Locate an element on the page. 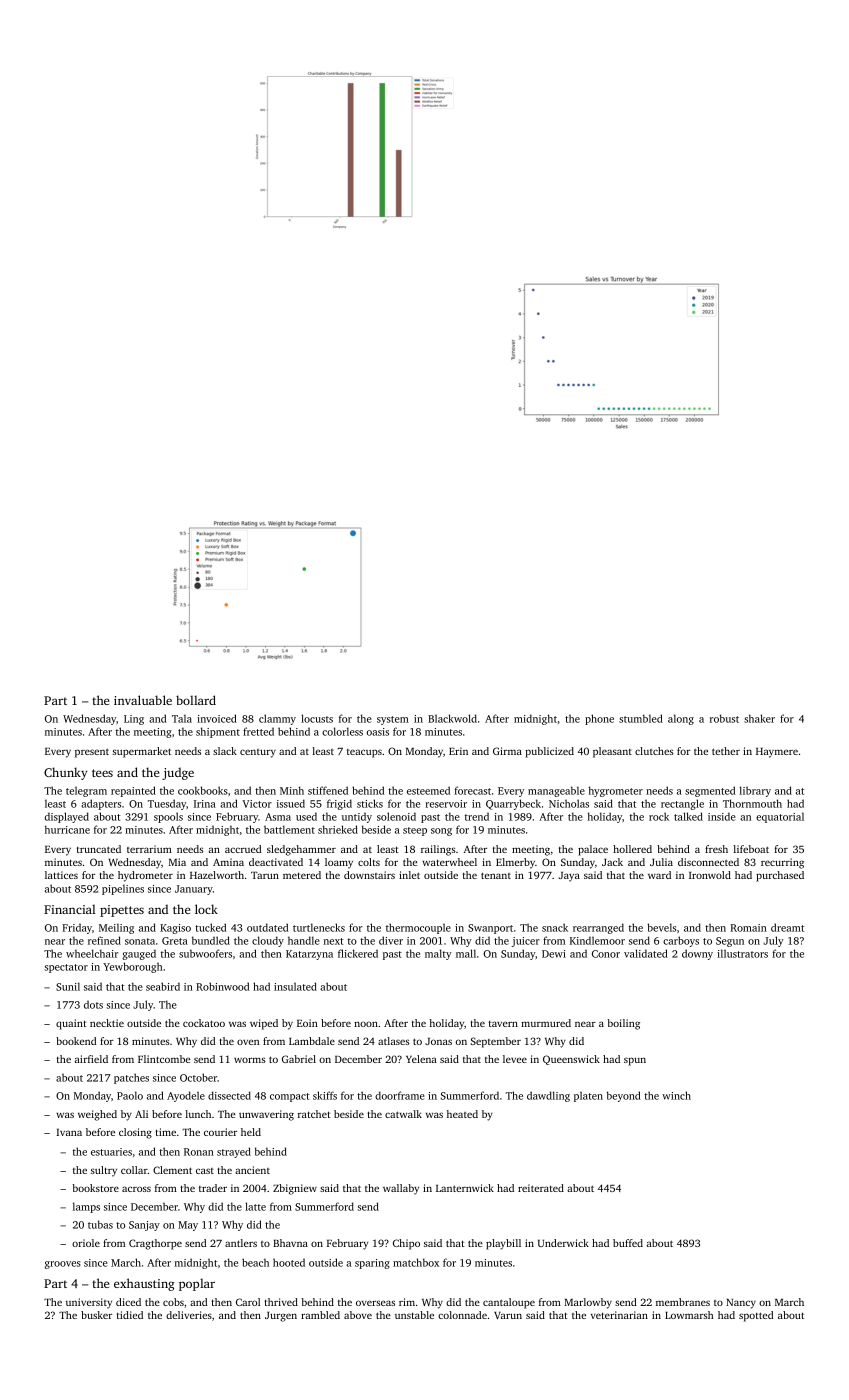 The width and height of the document is (849, 1400). matchbox is located at coordinates (416, 1262).
